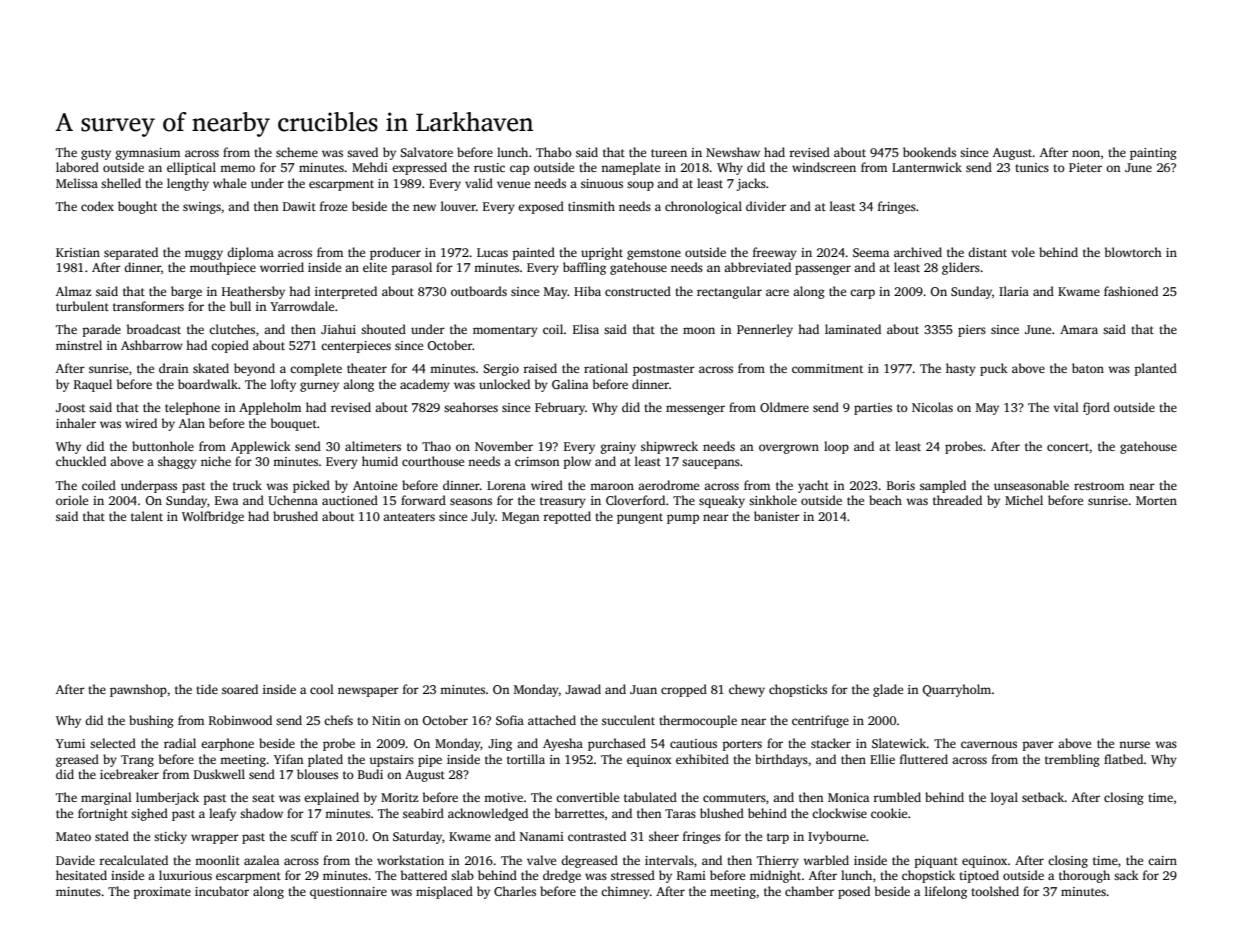 This screenshot has width=1233, height=952. I want to click on Thabo, so click(554, 152).
